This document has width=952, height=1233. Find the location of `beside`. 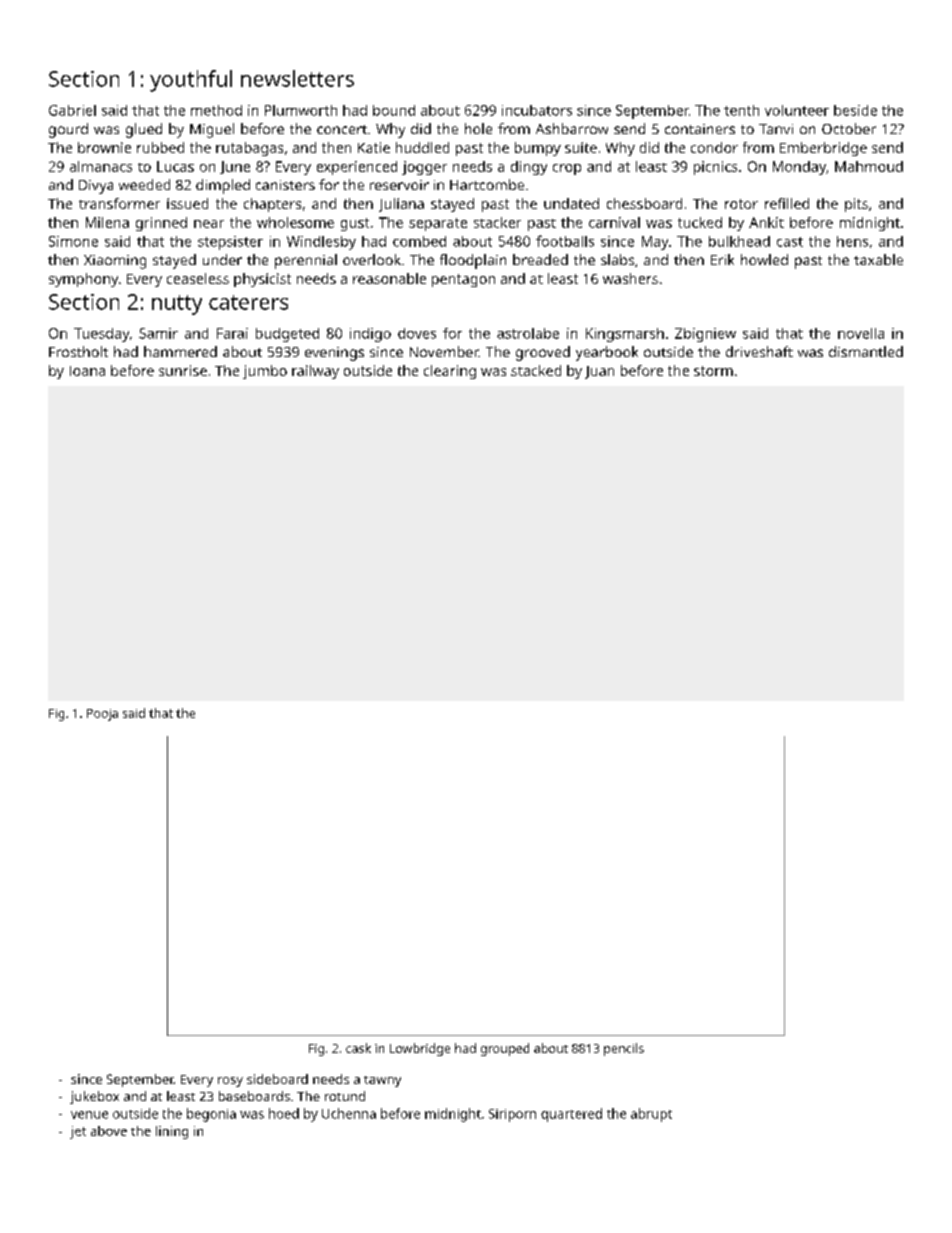

beside is located at coordinates (855, 110).
